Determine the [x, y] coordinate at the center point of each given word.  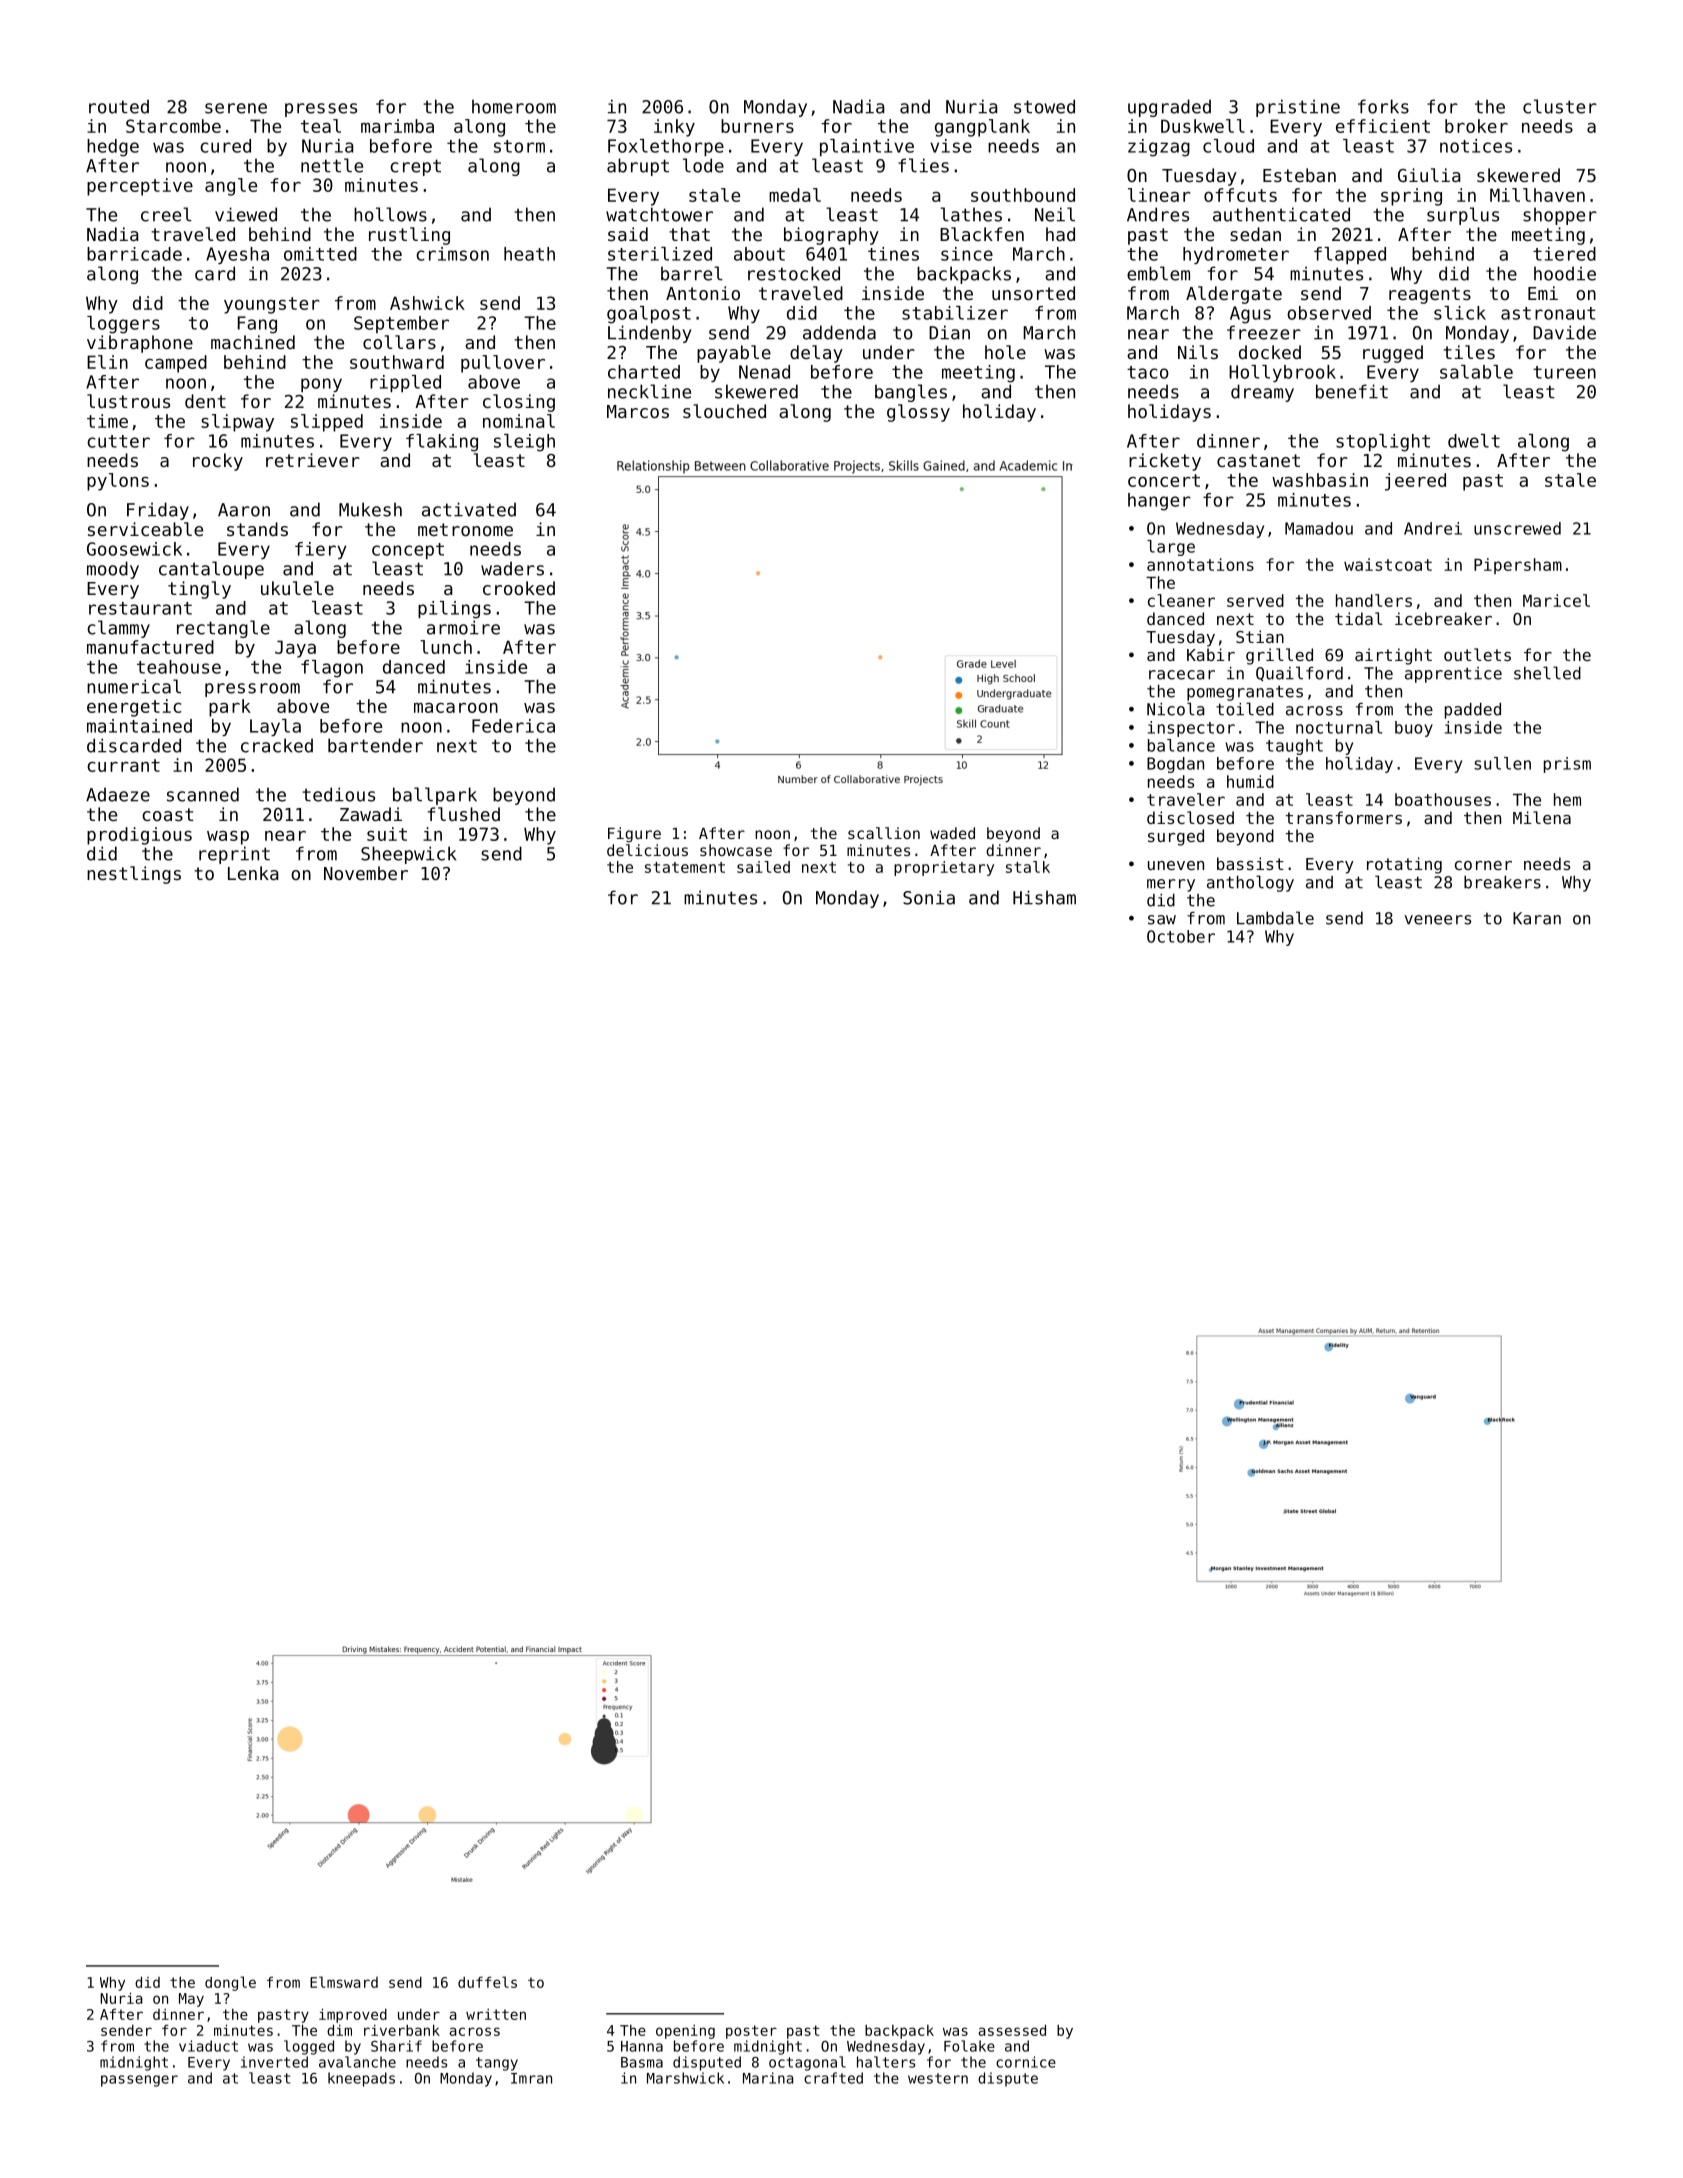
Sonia [929, 897]
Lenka [253, 873]
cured [225, 146]
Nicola [1176, 709]
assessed [1012, 2030]
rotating [1404, 865]
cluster [1560, 106]
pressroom [252, 690]
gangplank [982, 128]
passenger [139, 2081]
